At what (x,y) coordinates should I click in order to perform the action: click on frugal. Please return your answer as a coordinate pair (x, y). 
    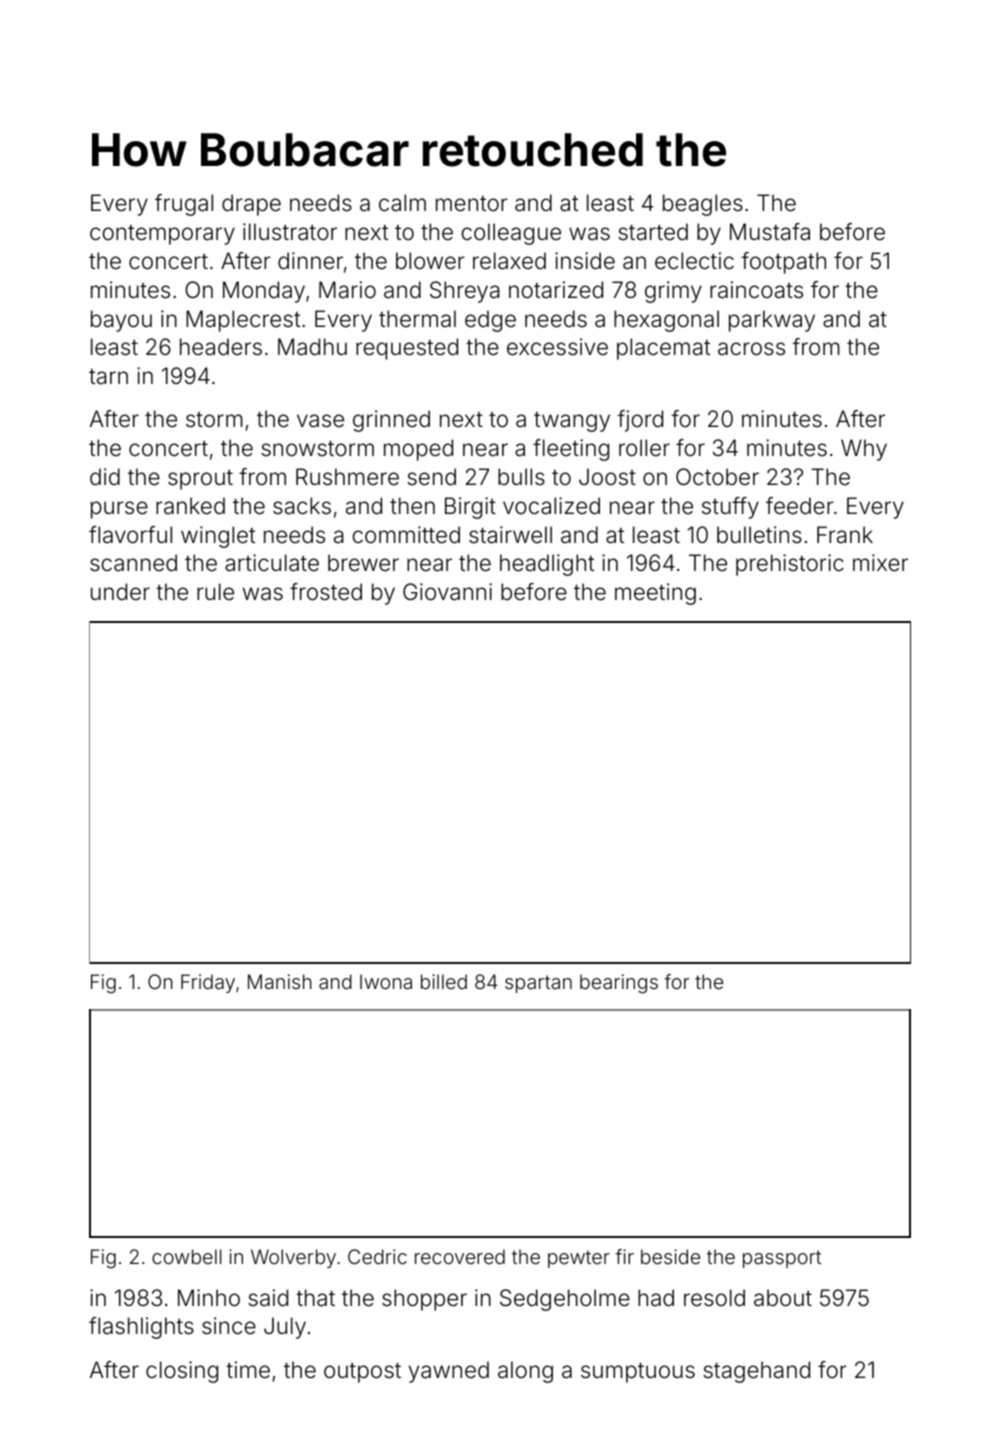
    Looking at the image, I should click on (184, 205).
